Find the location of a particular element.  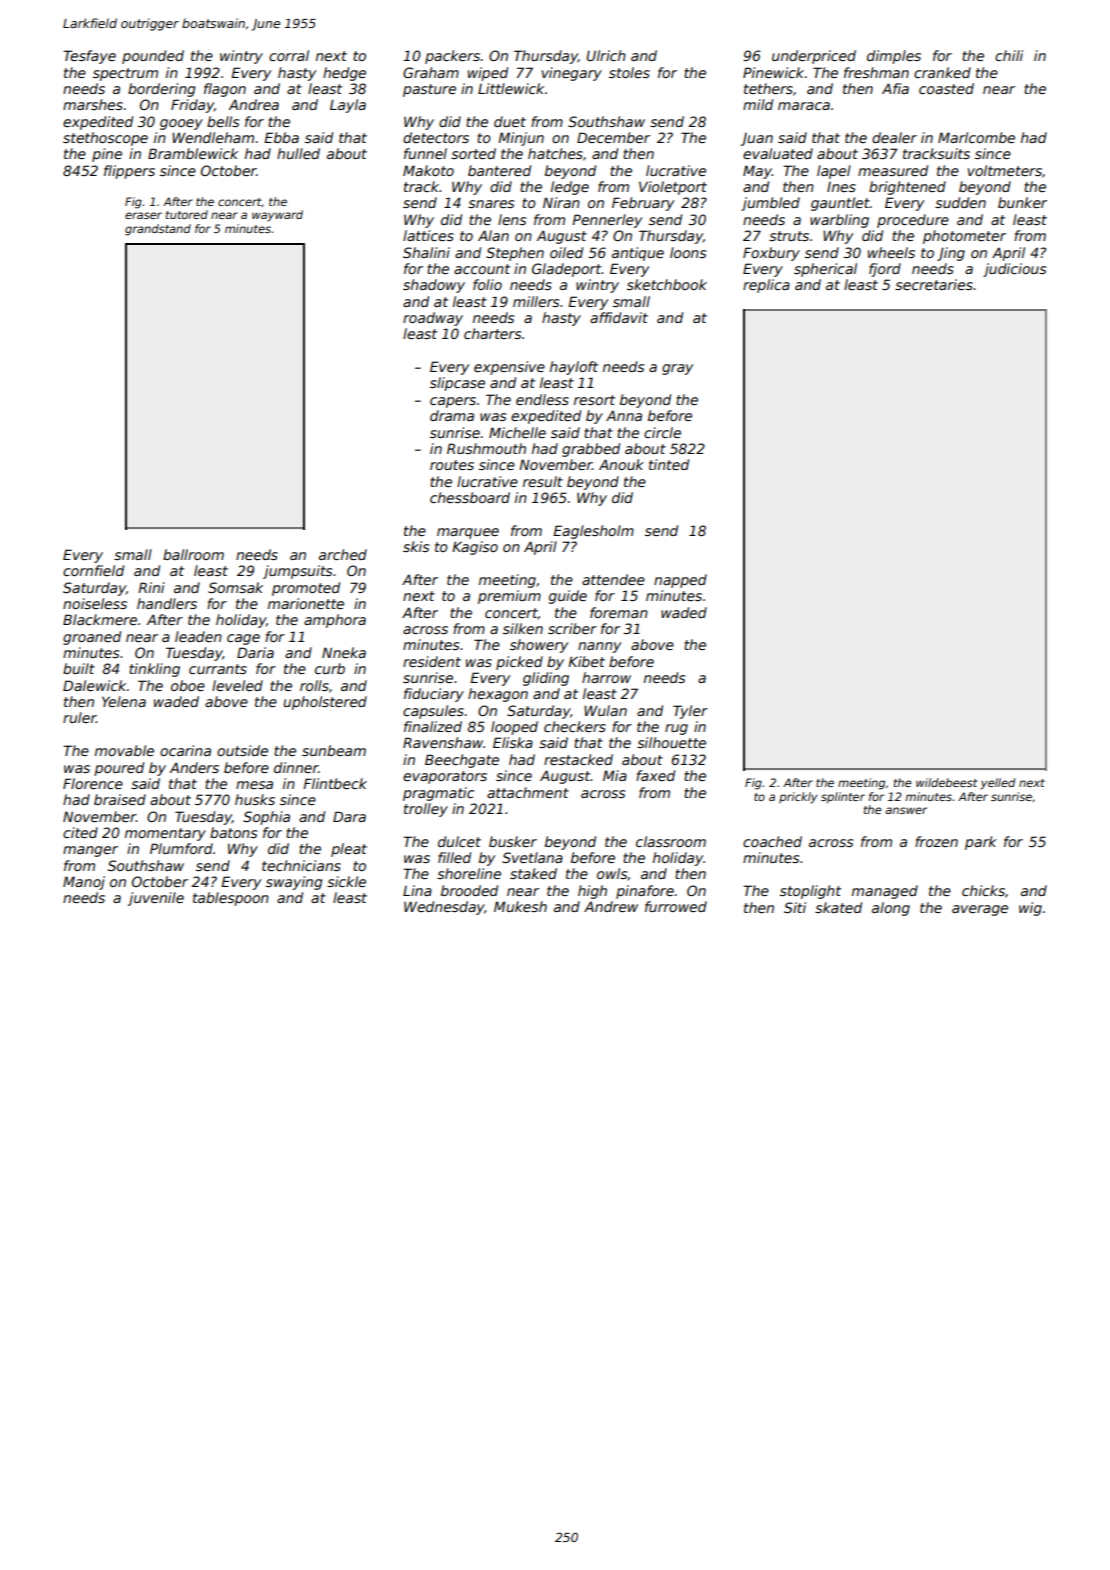

noiseless is located at coordinates (95, 603).
